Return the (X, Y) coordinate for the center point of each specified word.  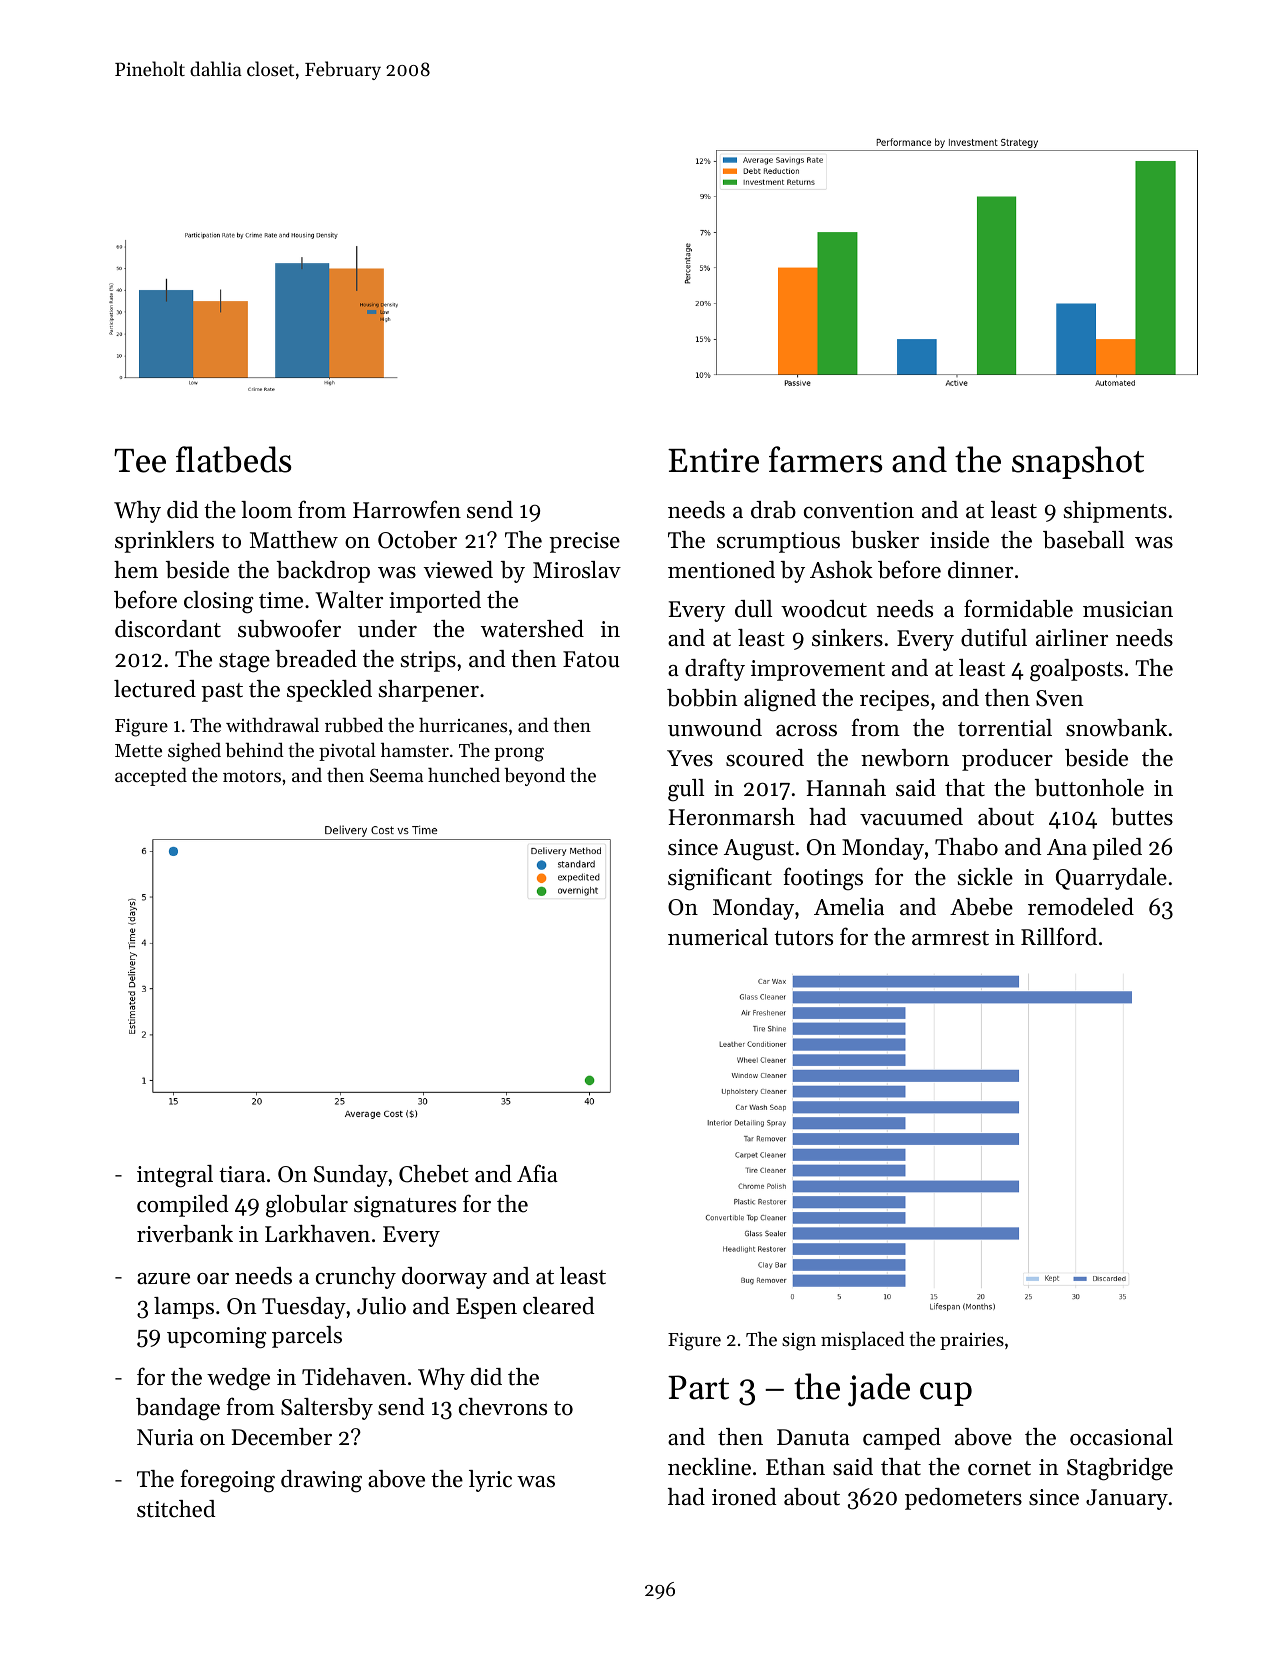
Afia (537, 1173)
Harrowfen (407, 509)
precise (584, 542)
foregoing (227, 1481)
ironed (744, 1497)
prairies (972, 1341)
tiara (242, 1174)
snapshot (1078, 462)
